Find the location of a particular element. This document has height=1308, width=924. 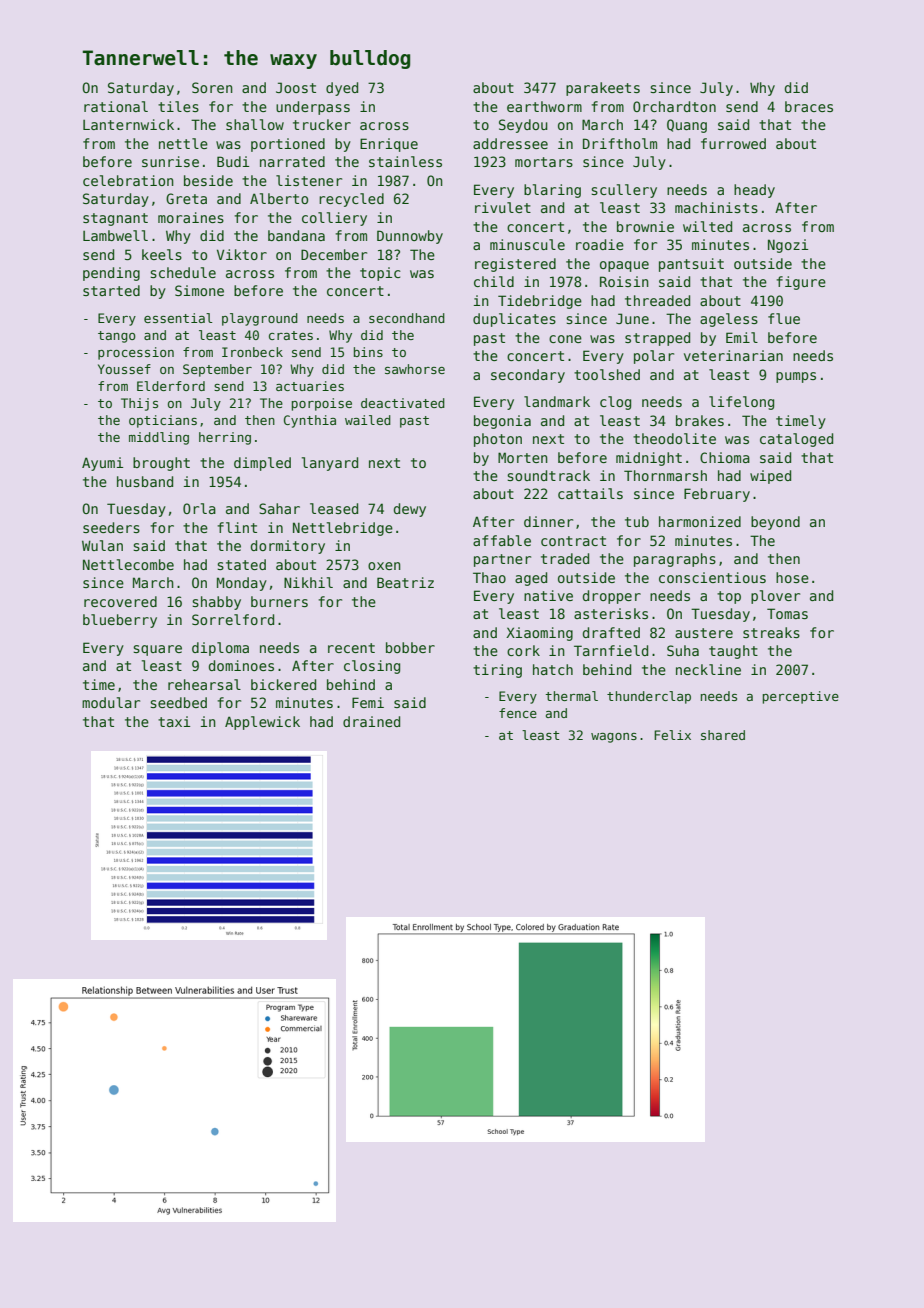

affable is located at coordinates (502, 540).
